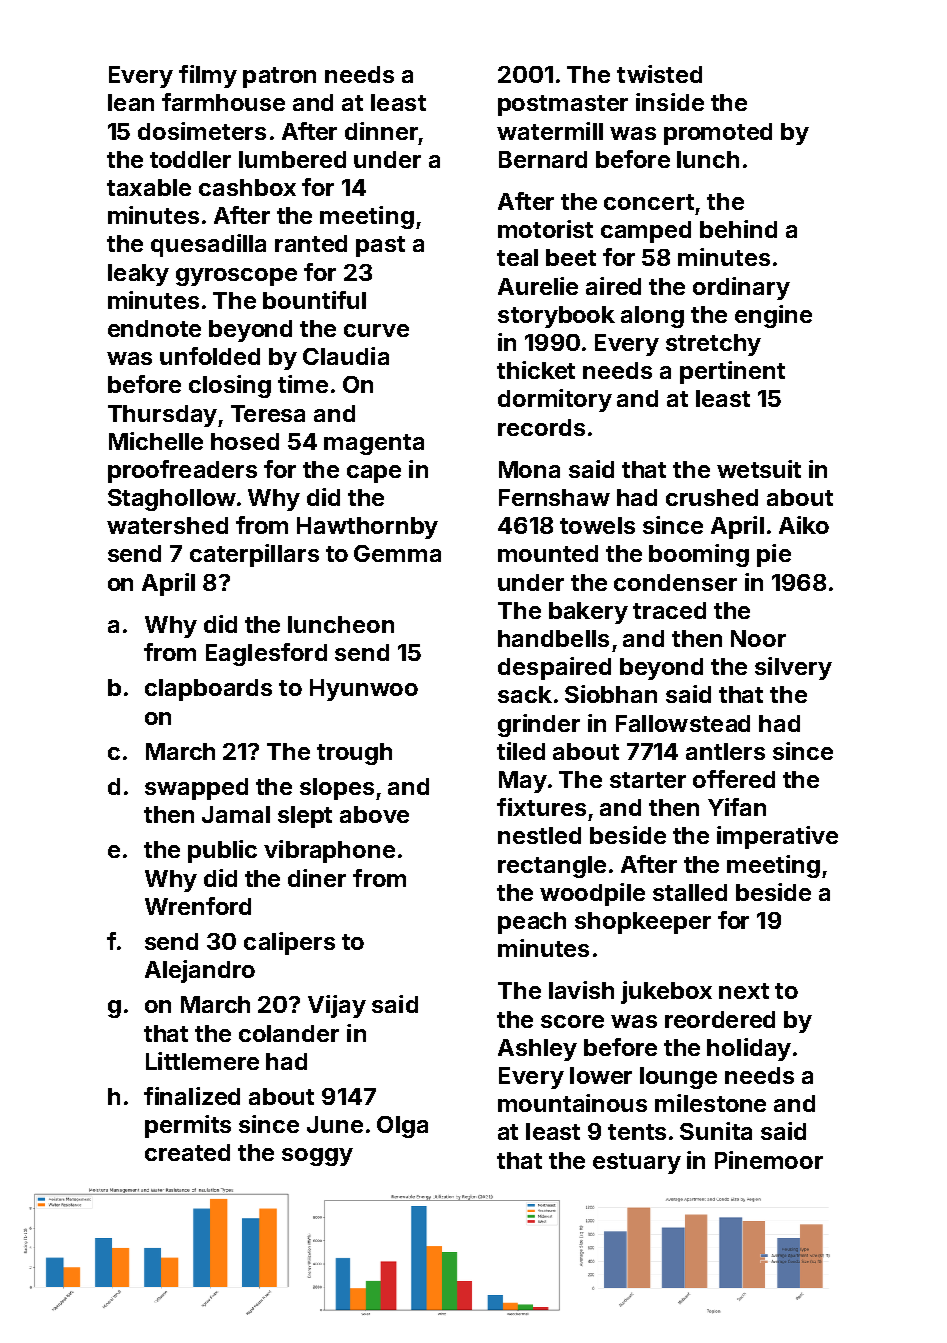 This screenshot has width=947, height=1343. Describe the element at coordinates (563, 105) in the screenshot. I see `postmaster` at that location.
